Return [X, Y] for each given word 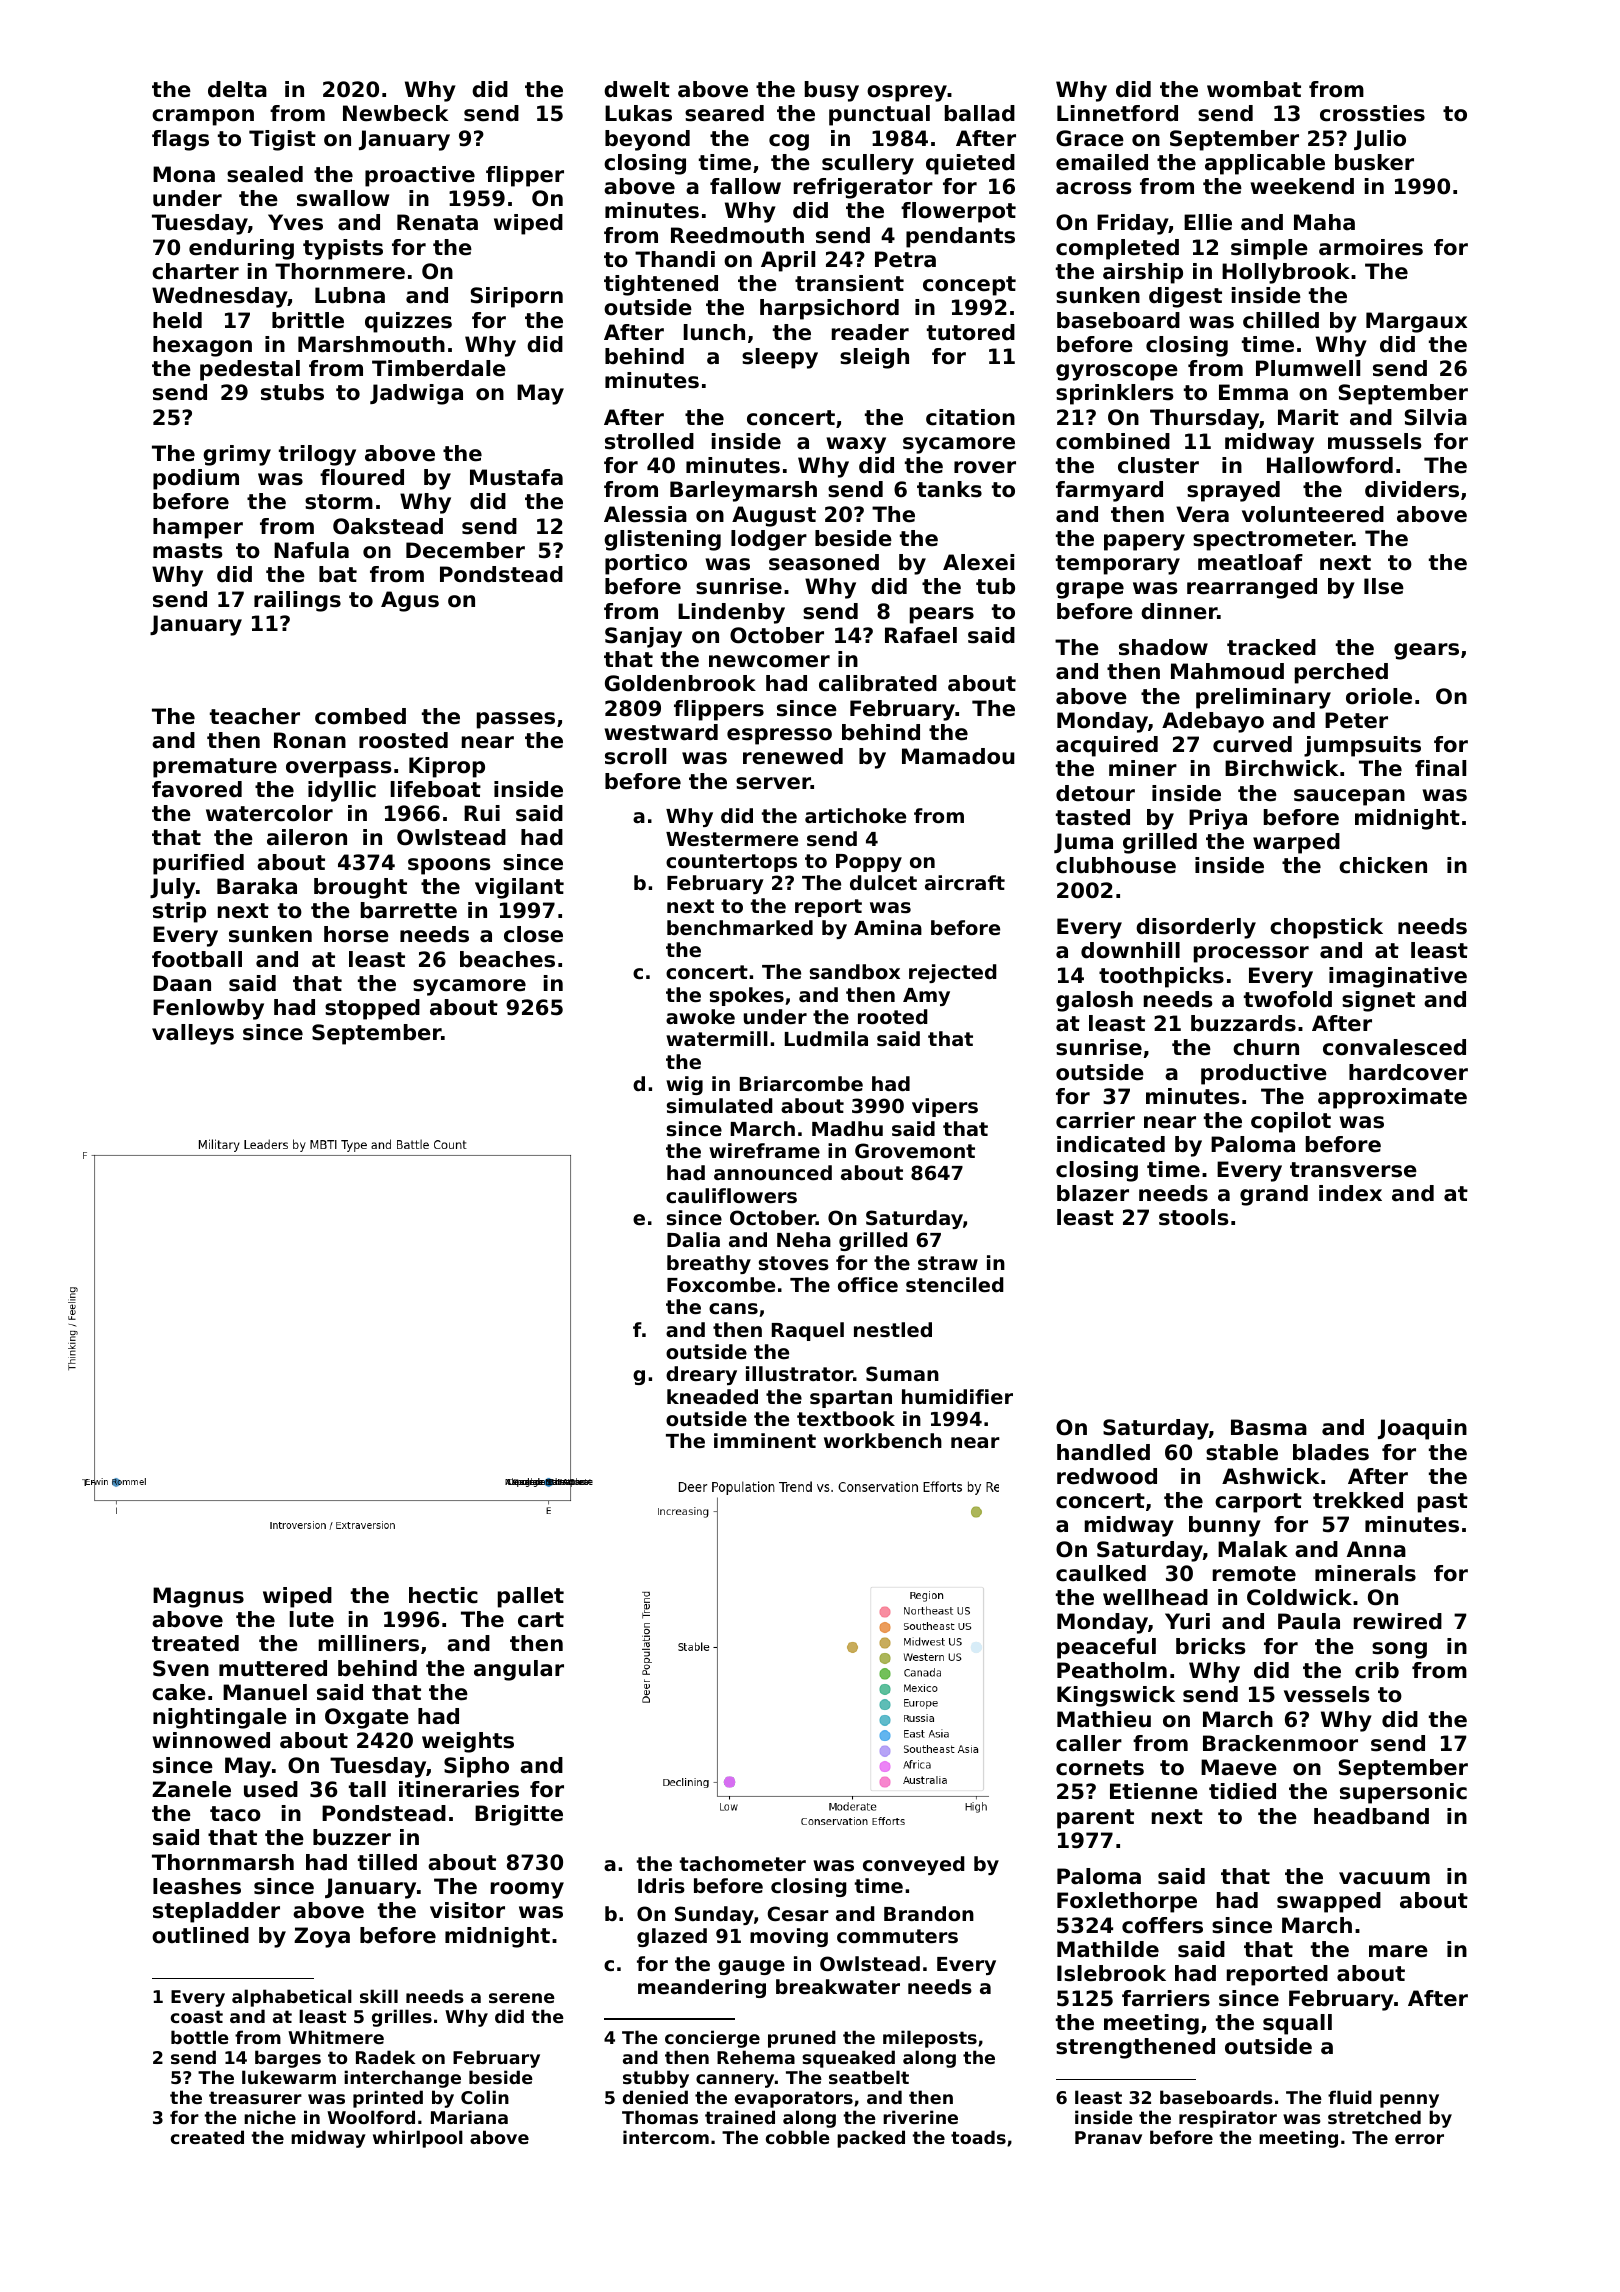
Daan [182, 983]
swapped [1329, 1902]
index [1350, 1193]
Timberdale [439, 368]
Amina [888, 927]
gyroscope [1117, 372]
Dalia [693, 1239]
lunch [714, 332]
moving [789, 1937]
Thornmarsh [223, 1862]
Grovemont [915, 1150]
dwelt [637, 89]
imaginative [1398, 977]
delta [237, 89]
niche [270, 2117]
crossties [1372, 113]
